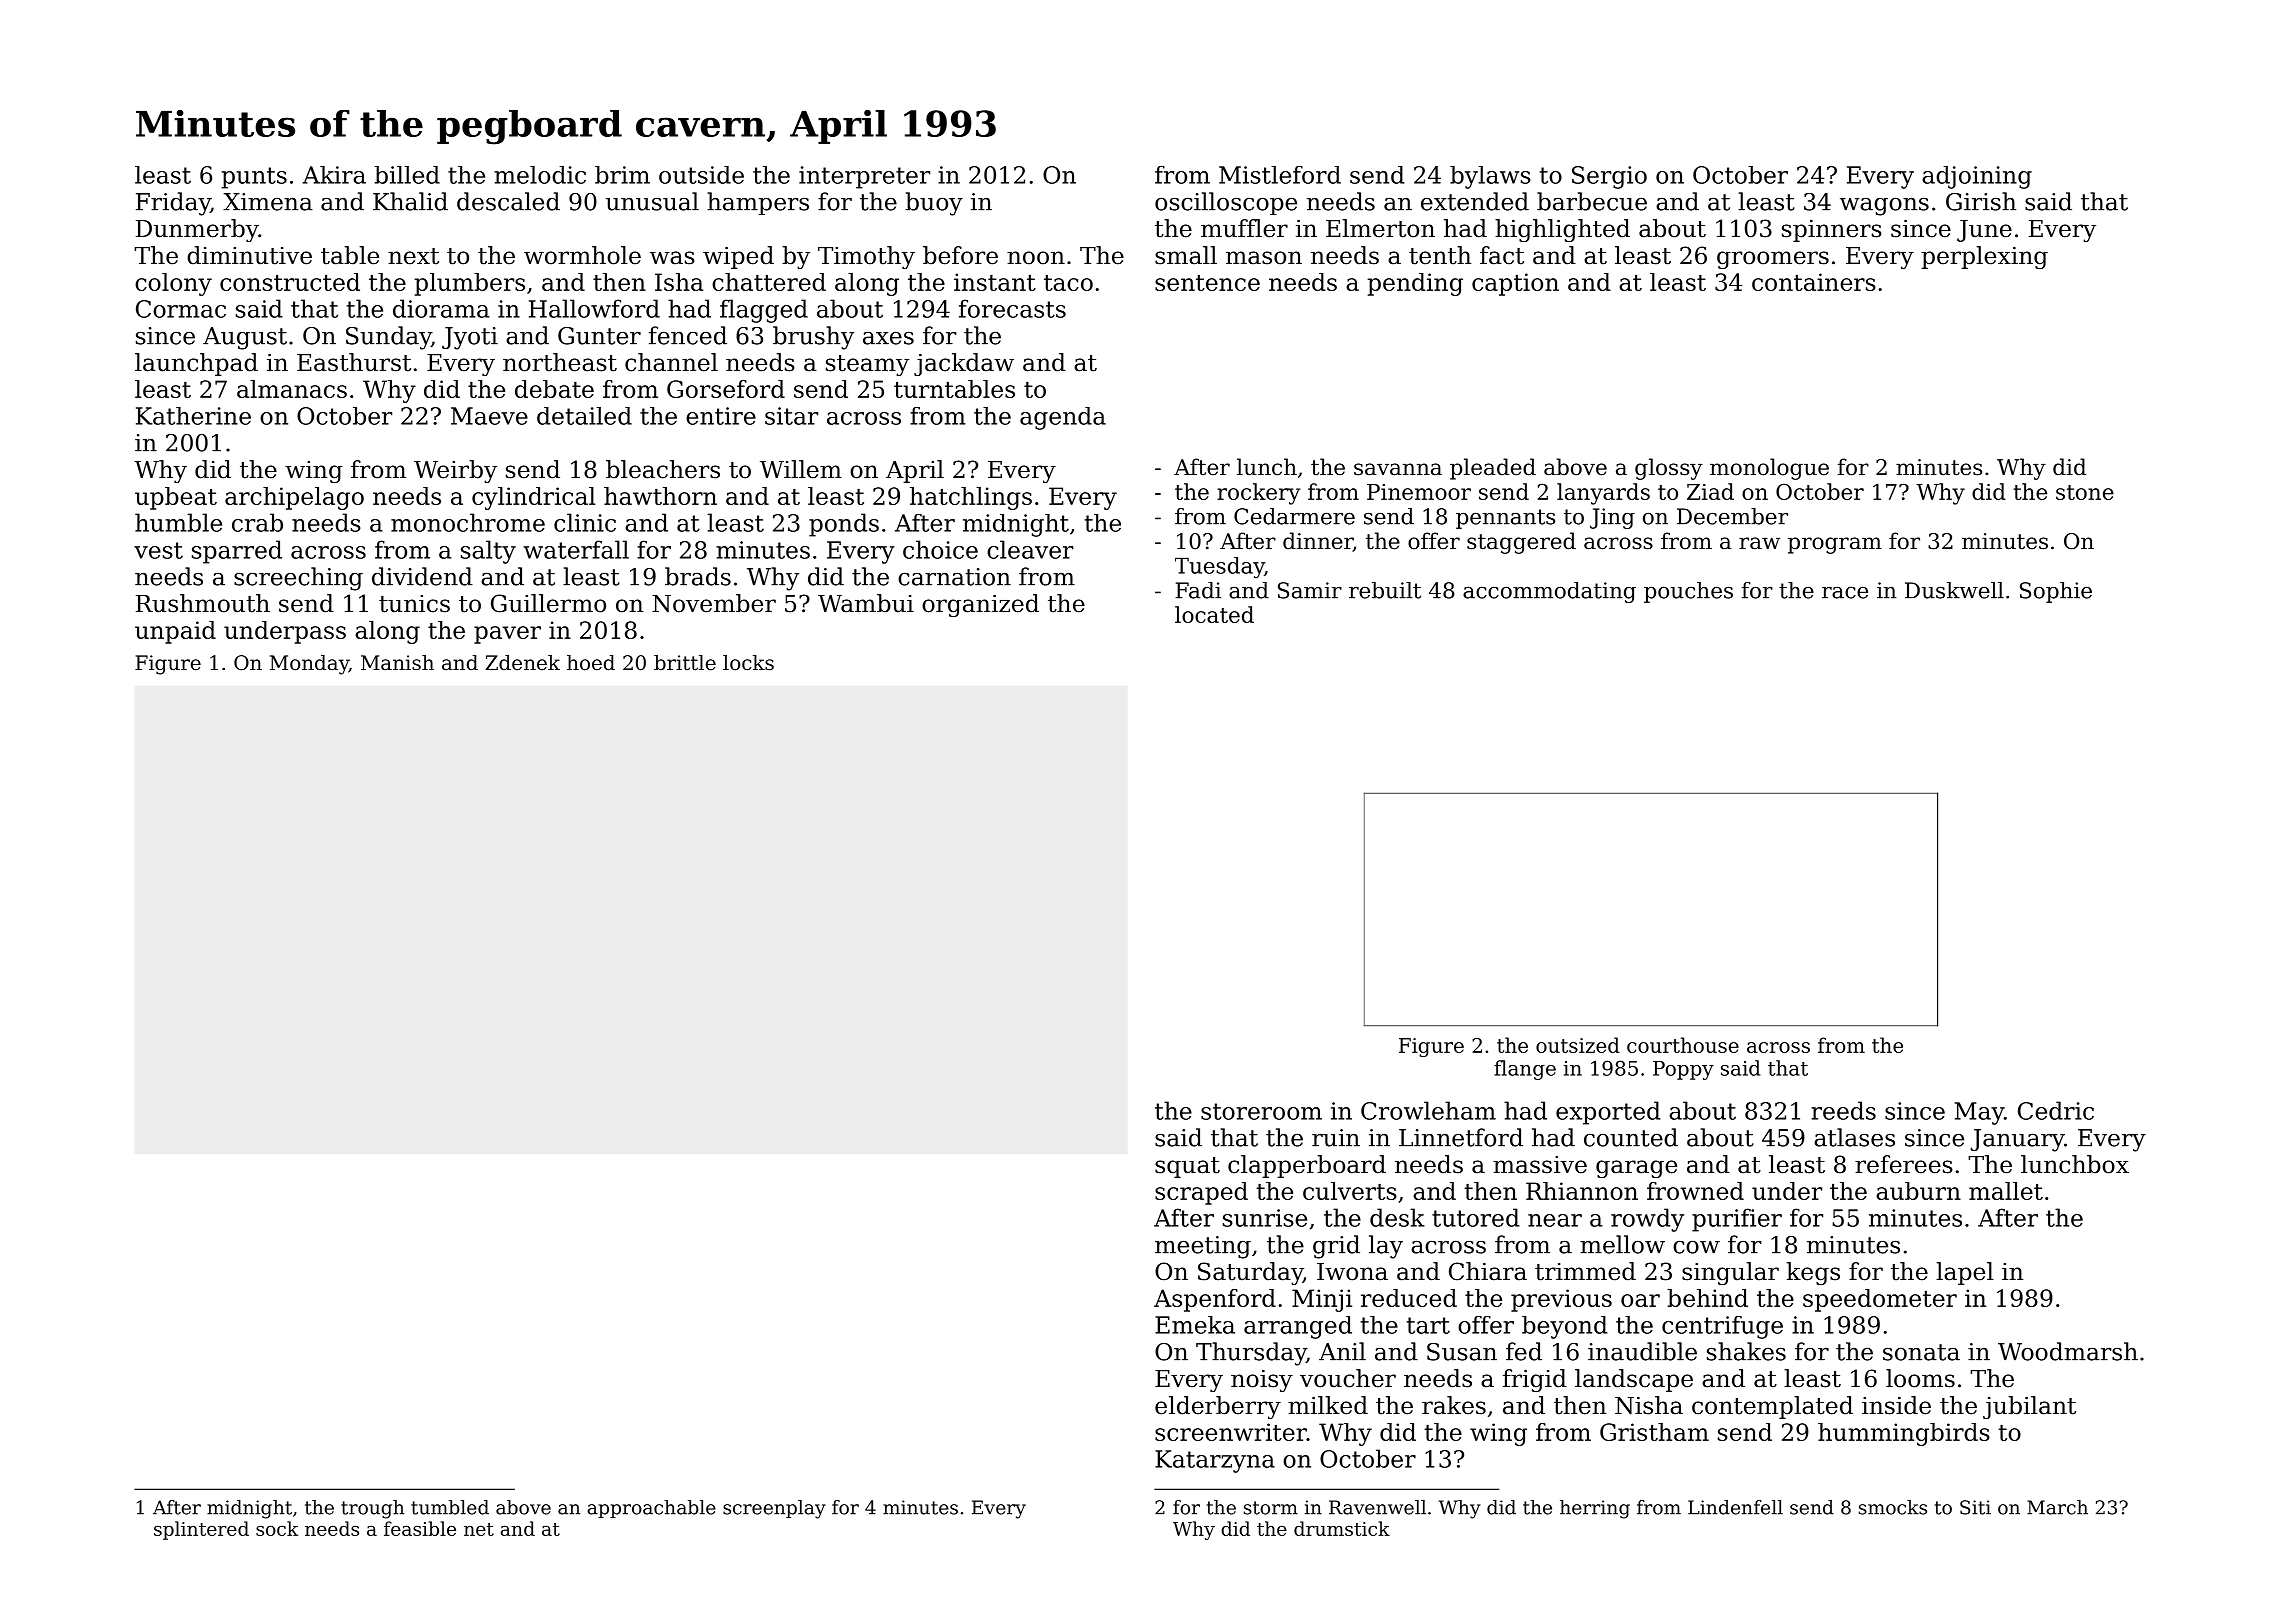 The width and height of the screenshot is (2282, 1614). I want to click on splintered, so click(201, 1530).
